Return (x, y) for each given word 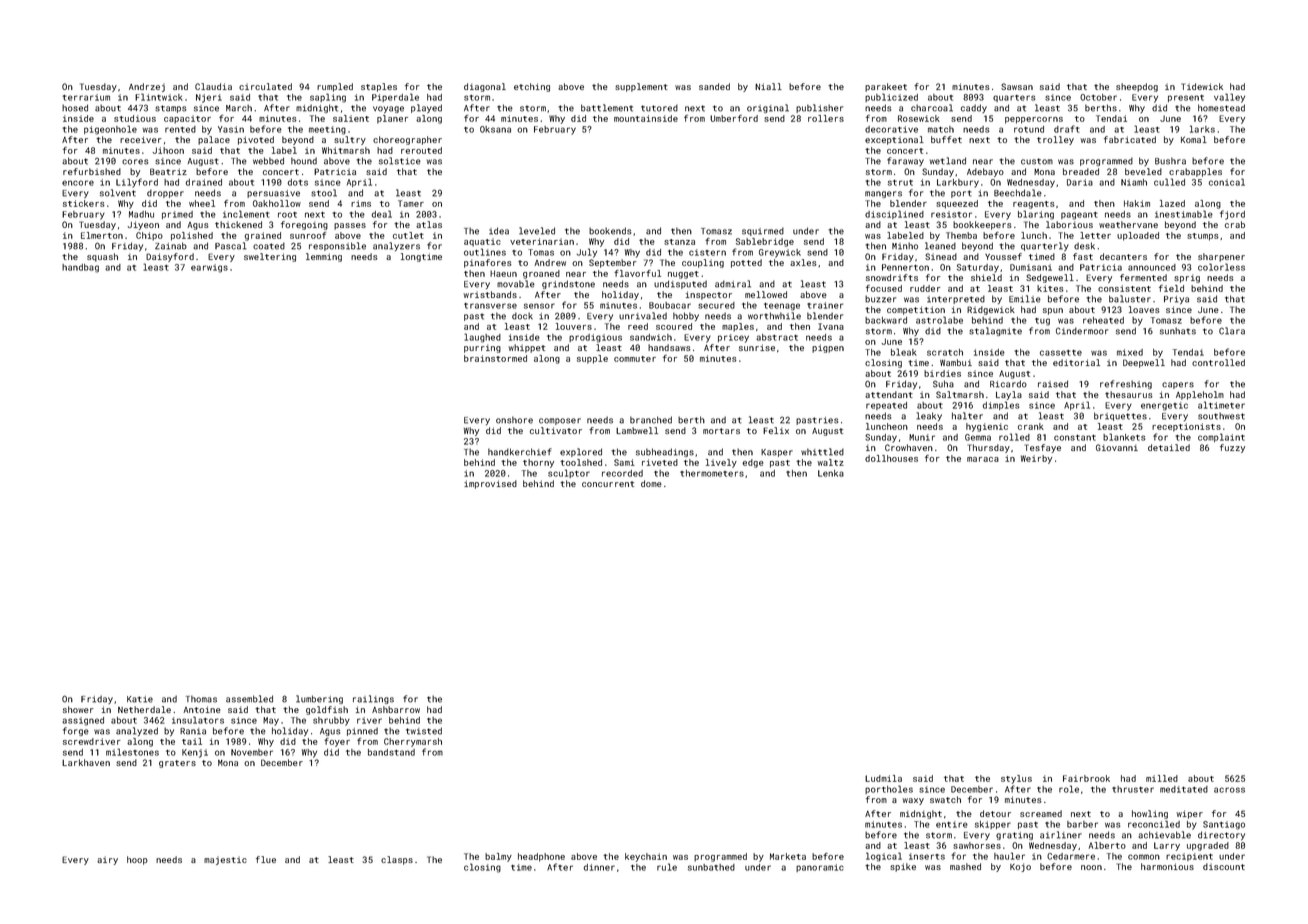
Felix (776, 430)
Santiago (1224, 825)
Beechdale (1018, 193)
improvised (490, 484)
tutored (659, 108)
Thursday (989, 448)
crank (1031, 426)
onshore (514, 420)
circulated (265, 86)
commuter (635, 359)
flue (266, 859)
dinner (599, 867)
